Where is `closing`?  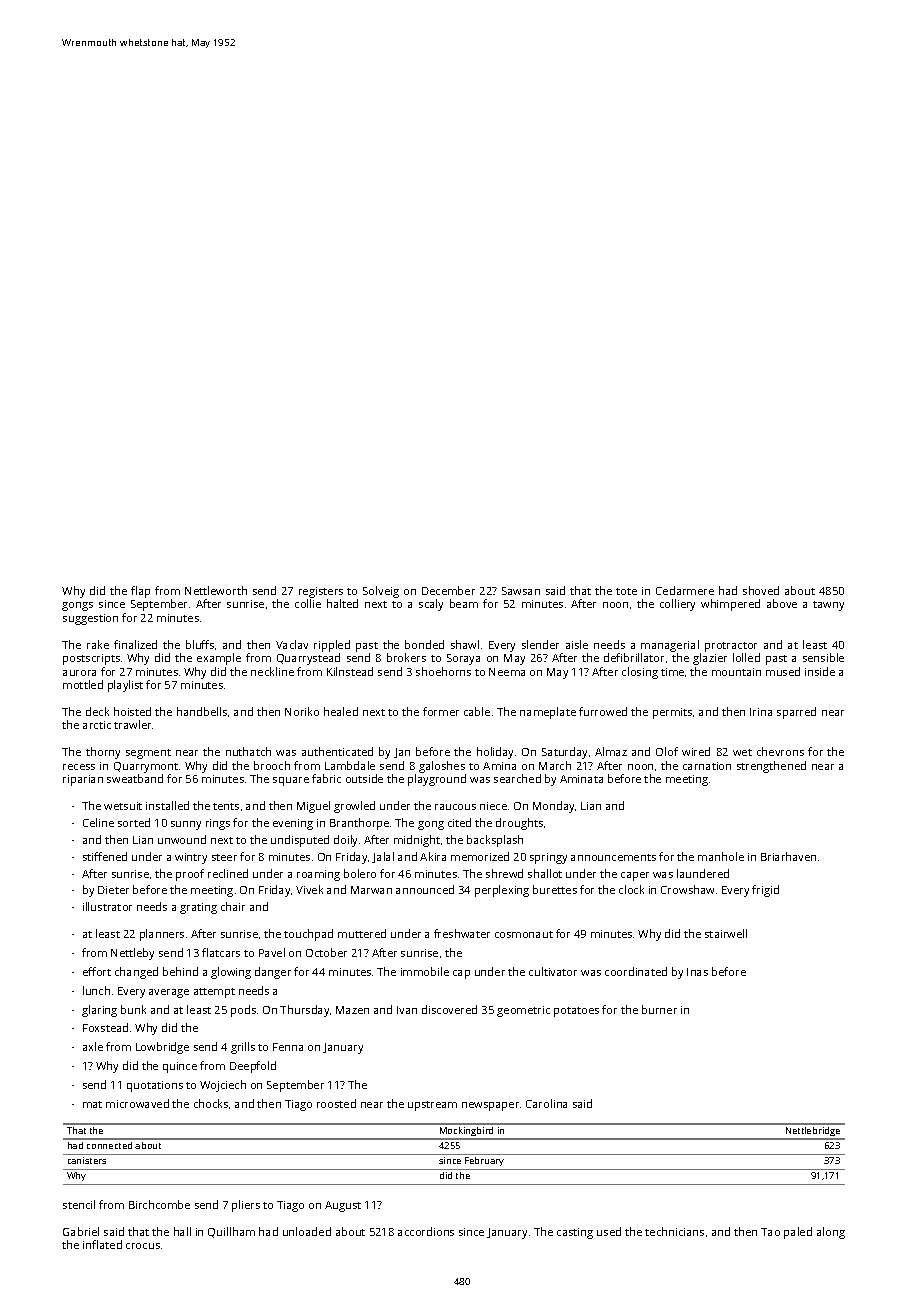
closing is located at coordinates (640, 673).
